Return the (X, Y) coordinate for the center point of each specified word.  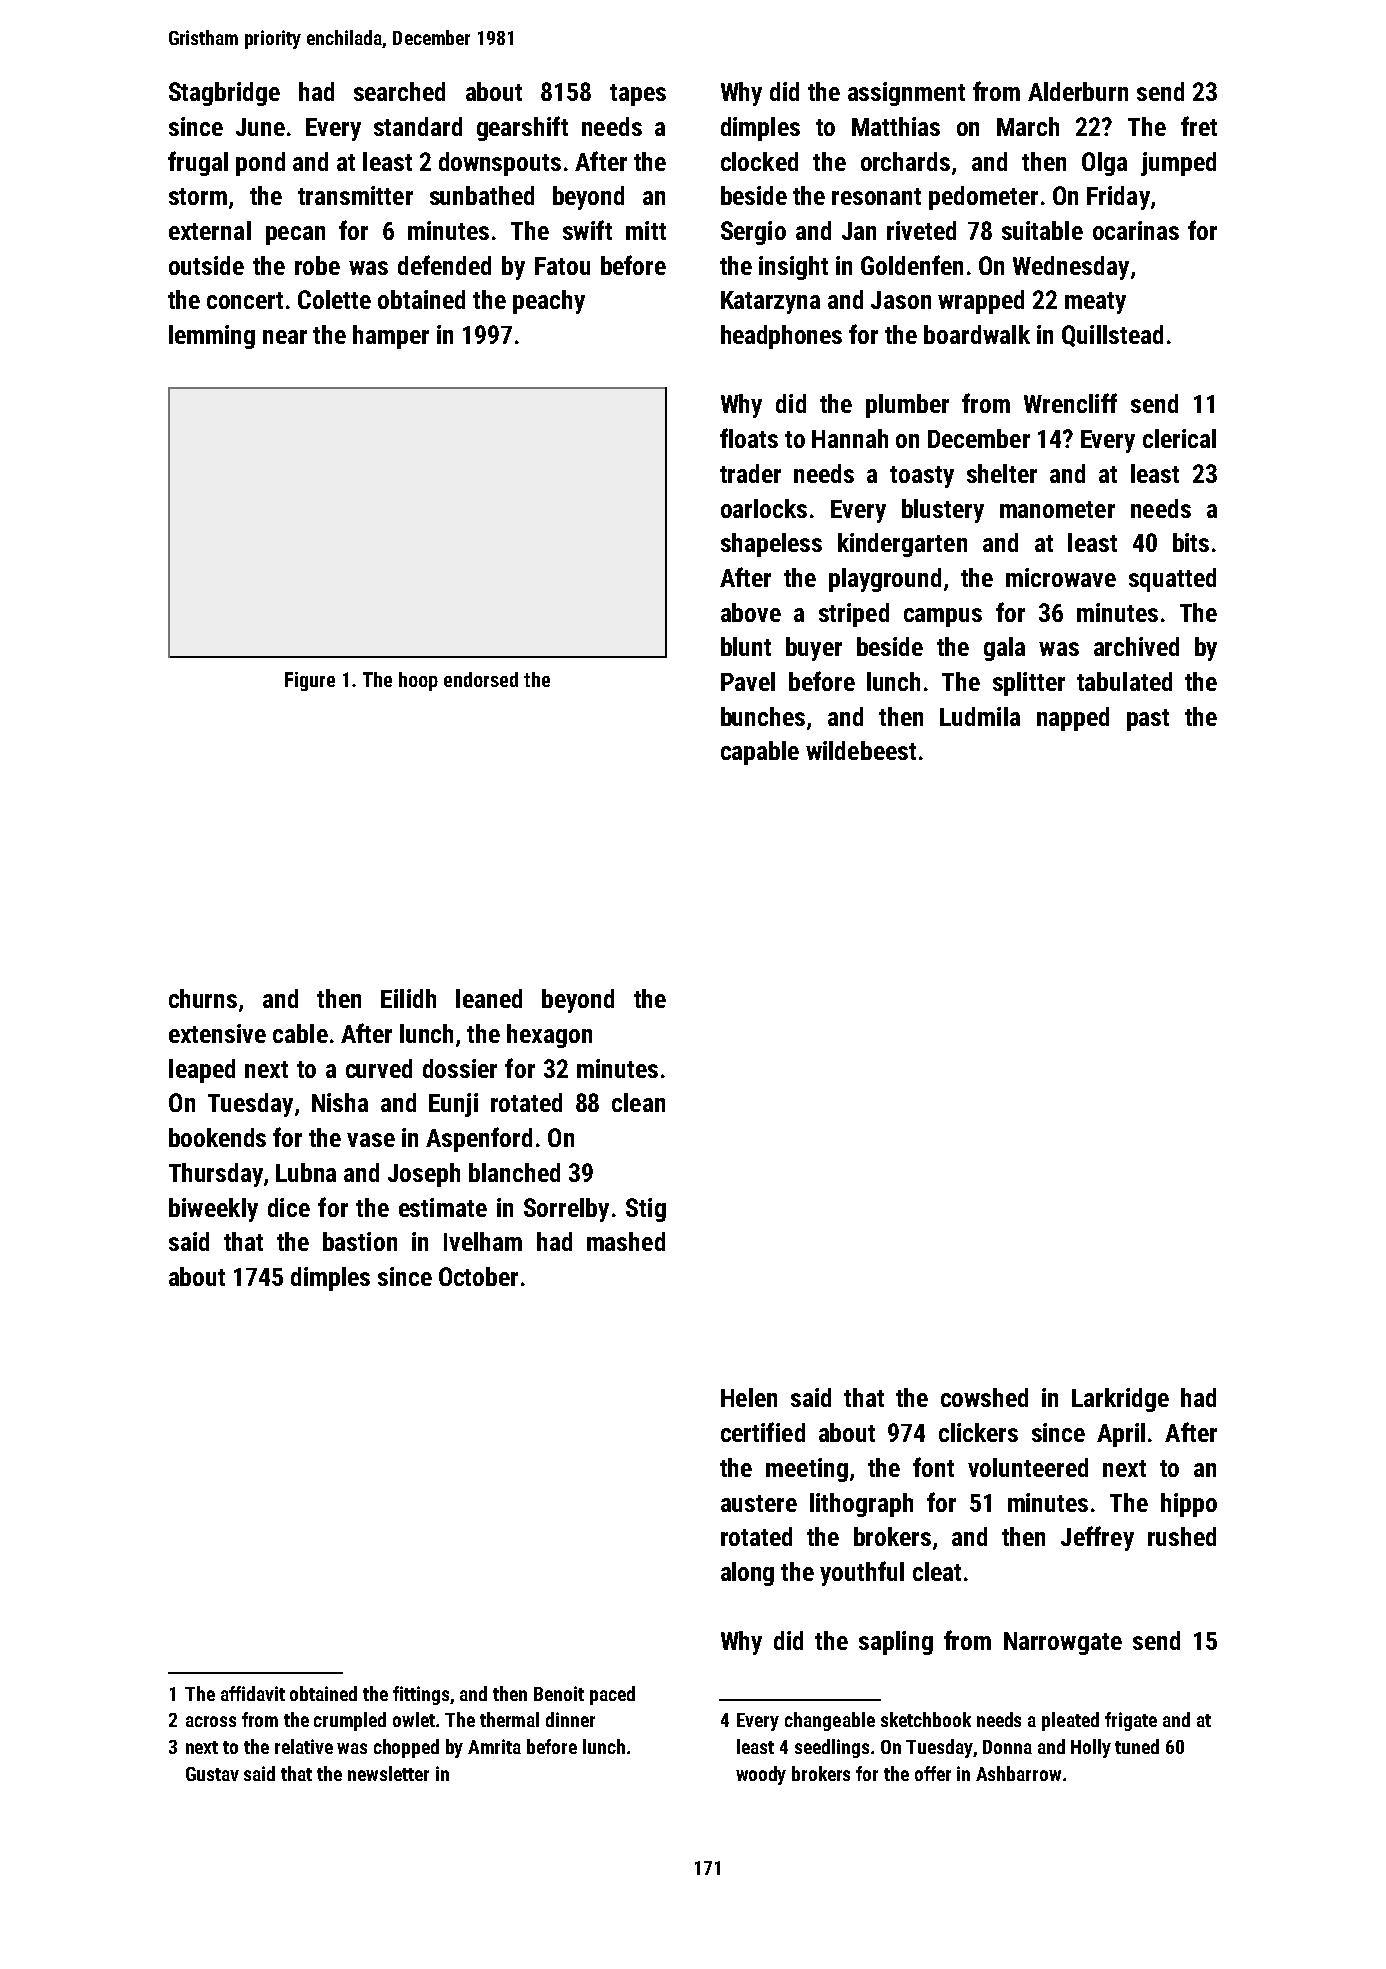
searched (399, 91)
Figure (310, 681)
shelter (1002, 473)
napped (1073, 719)
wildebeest (861, 750)
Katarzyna (770, 302)
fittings (422, 1695)
